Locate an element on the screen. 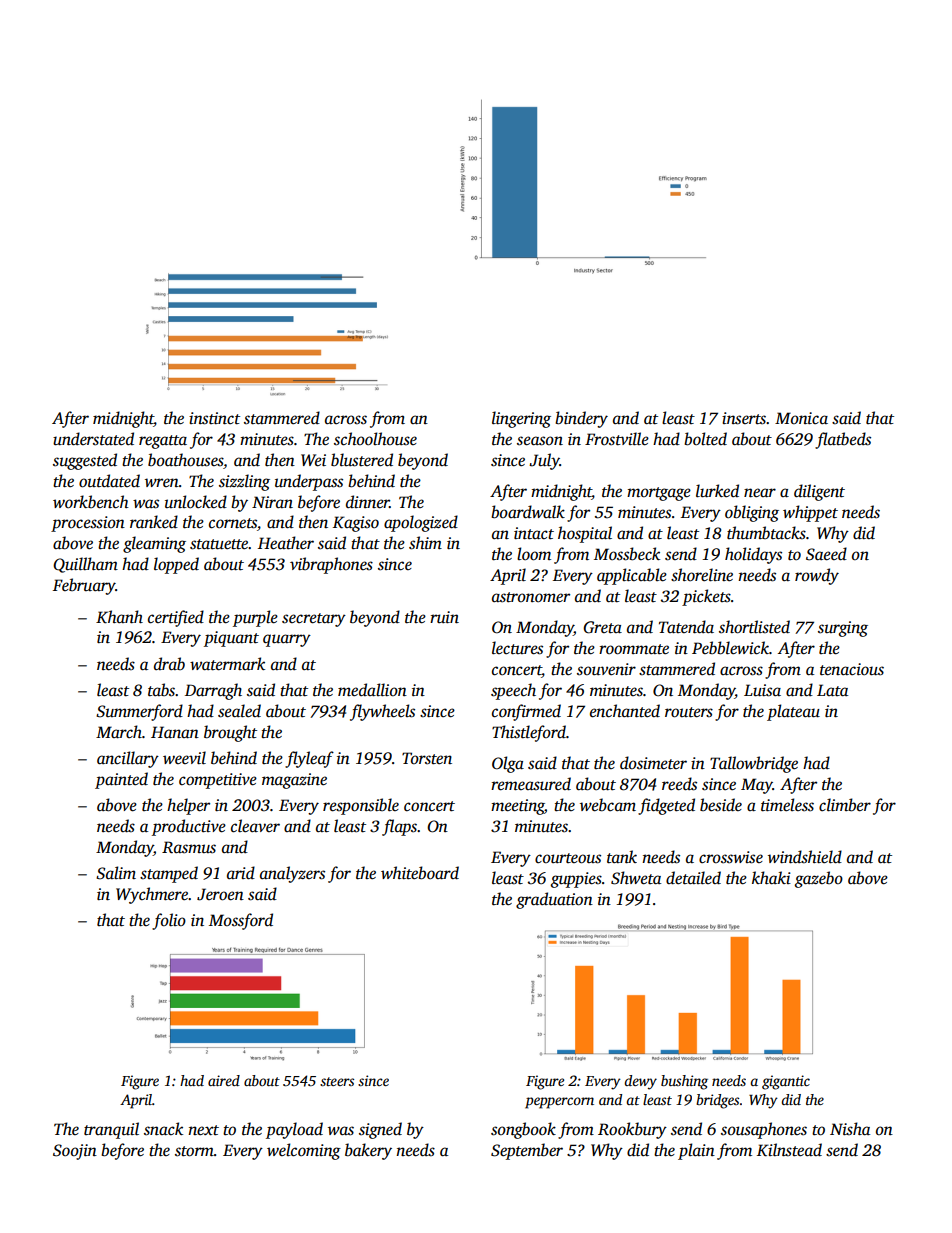 This screenshot has width=952, height=1233. regatta is located at coordinates (163, 442).
